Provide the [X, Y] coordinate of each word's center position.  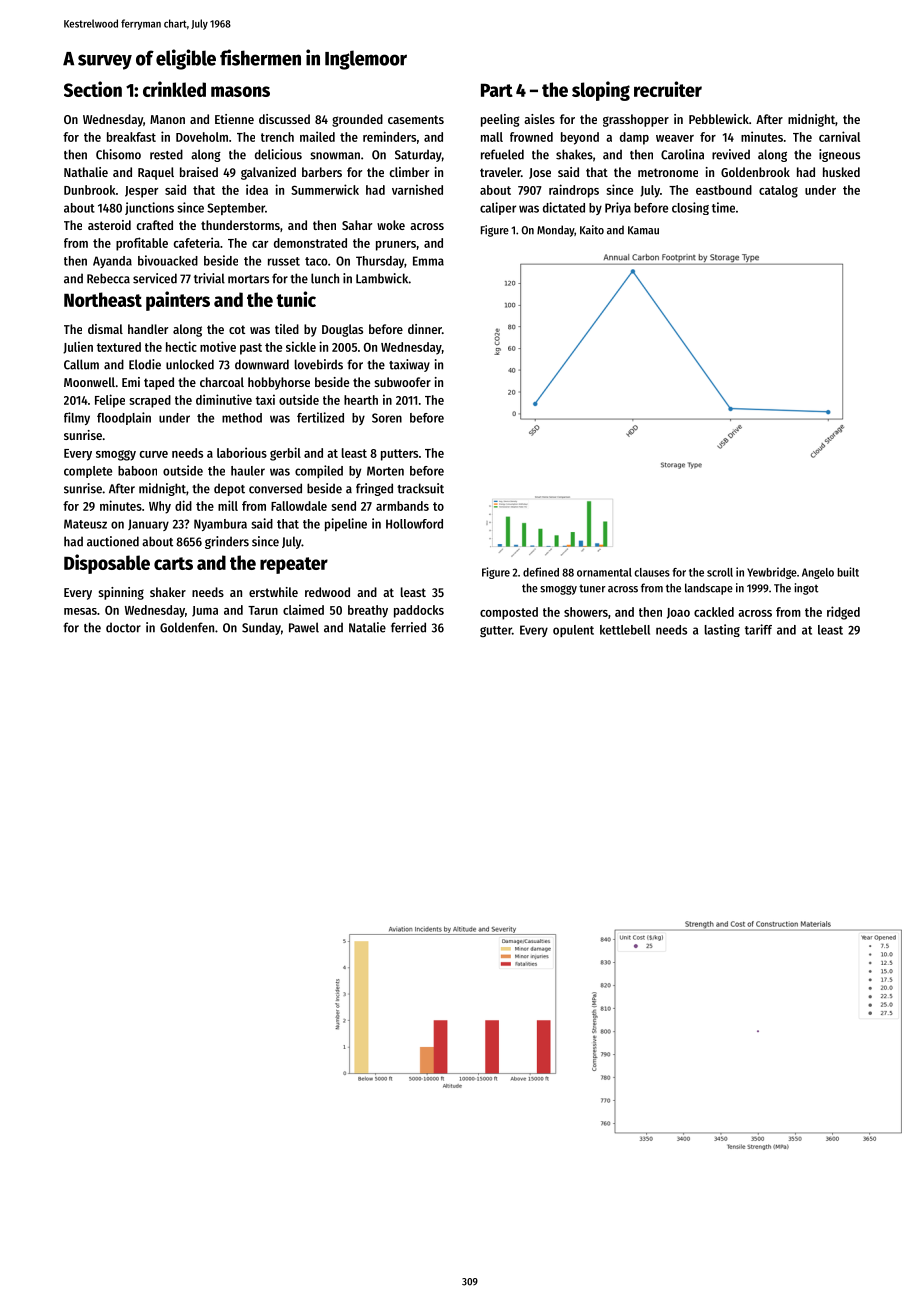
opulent [573, 631]
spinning [121, 593]
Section [93, 89]
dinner [425, 329]
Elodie [145, 364]
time [723, 207]
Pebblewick [719, 119]
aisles [539, 119]
